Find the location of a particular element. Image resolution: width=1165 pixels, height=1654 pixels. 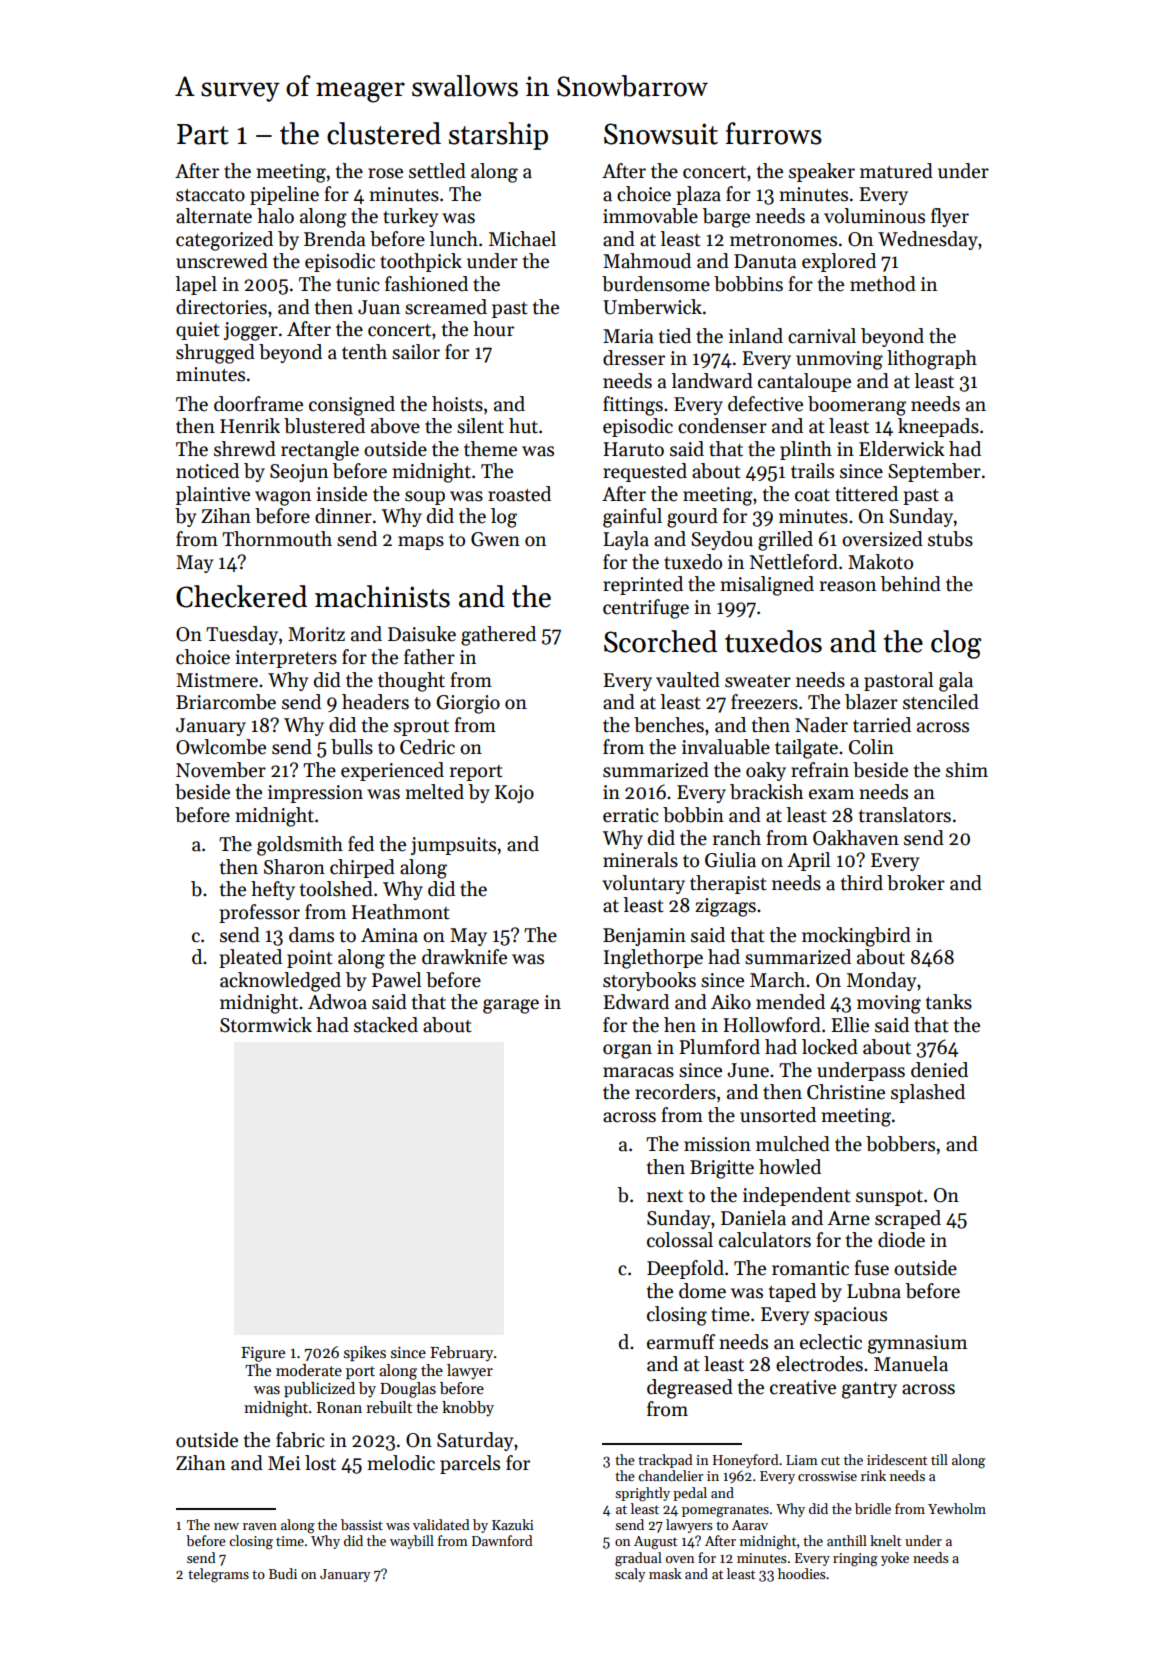

furrows is located at coordinates (774, 133).
